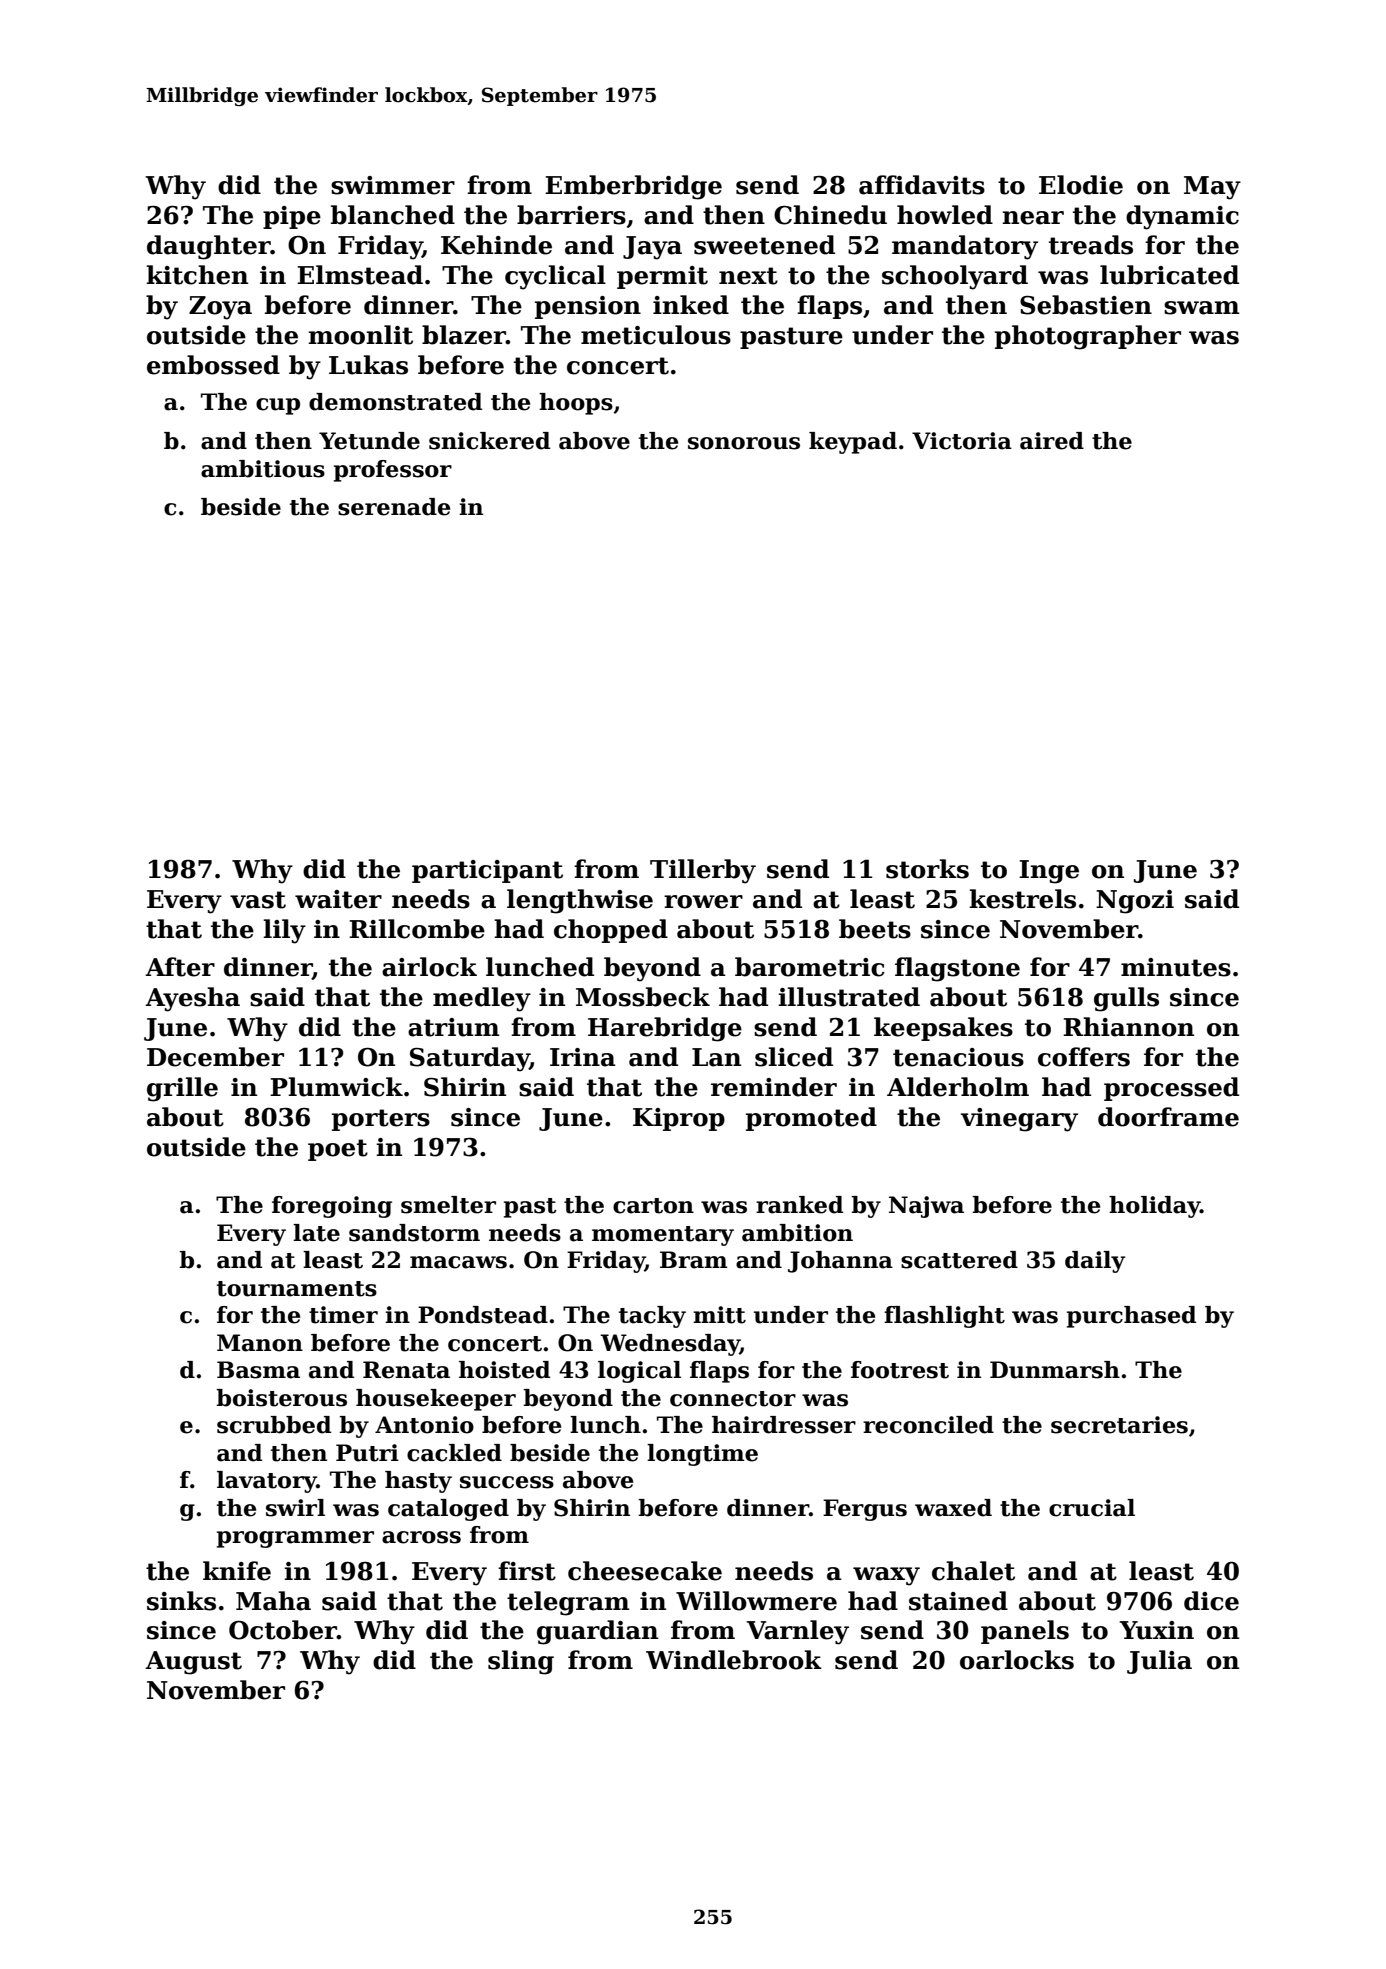  Describe the element at coordinates (343, 1315) in the screenshot. I see `timer` at that location.
